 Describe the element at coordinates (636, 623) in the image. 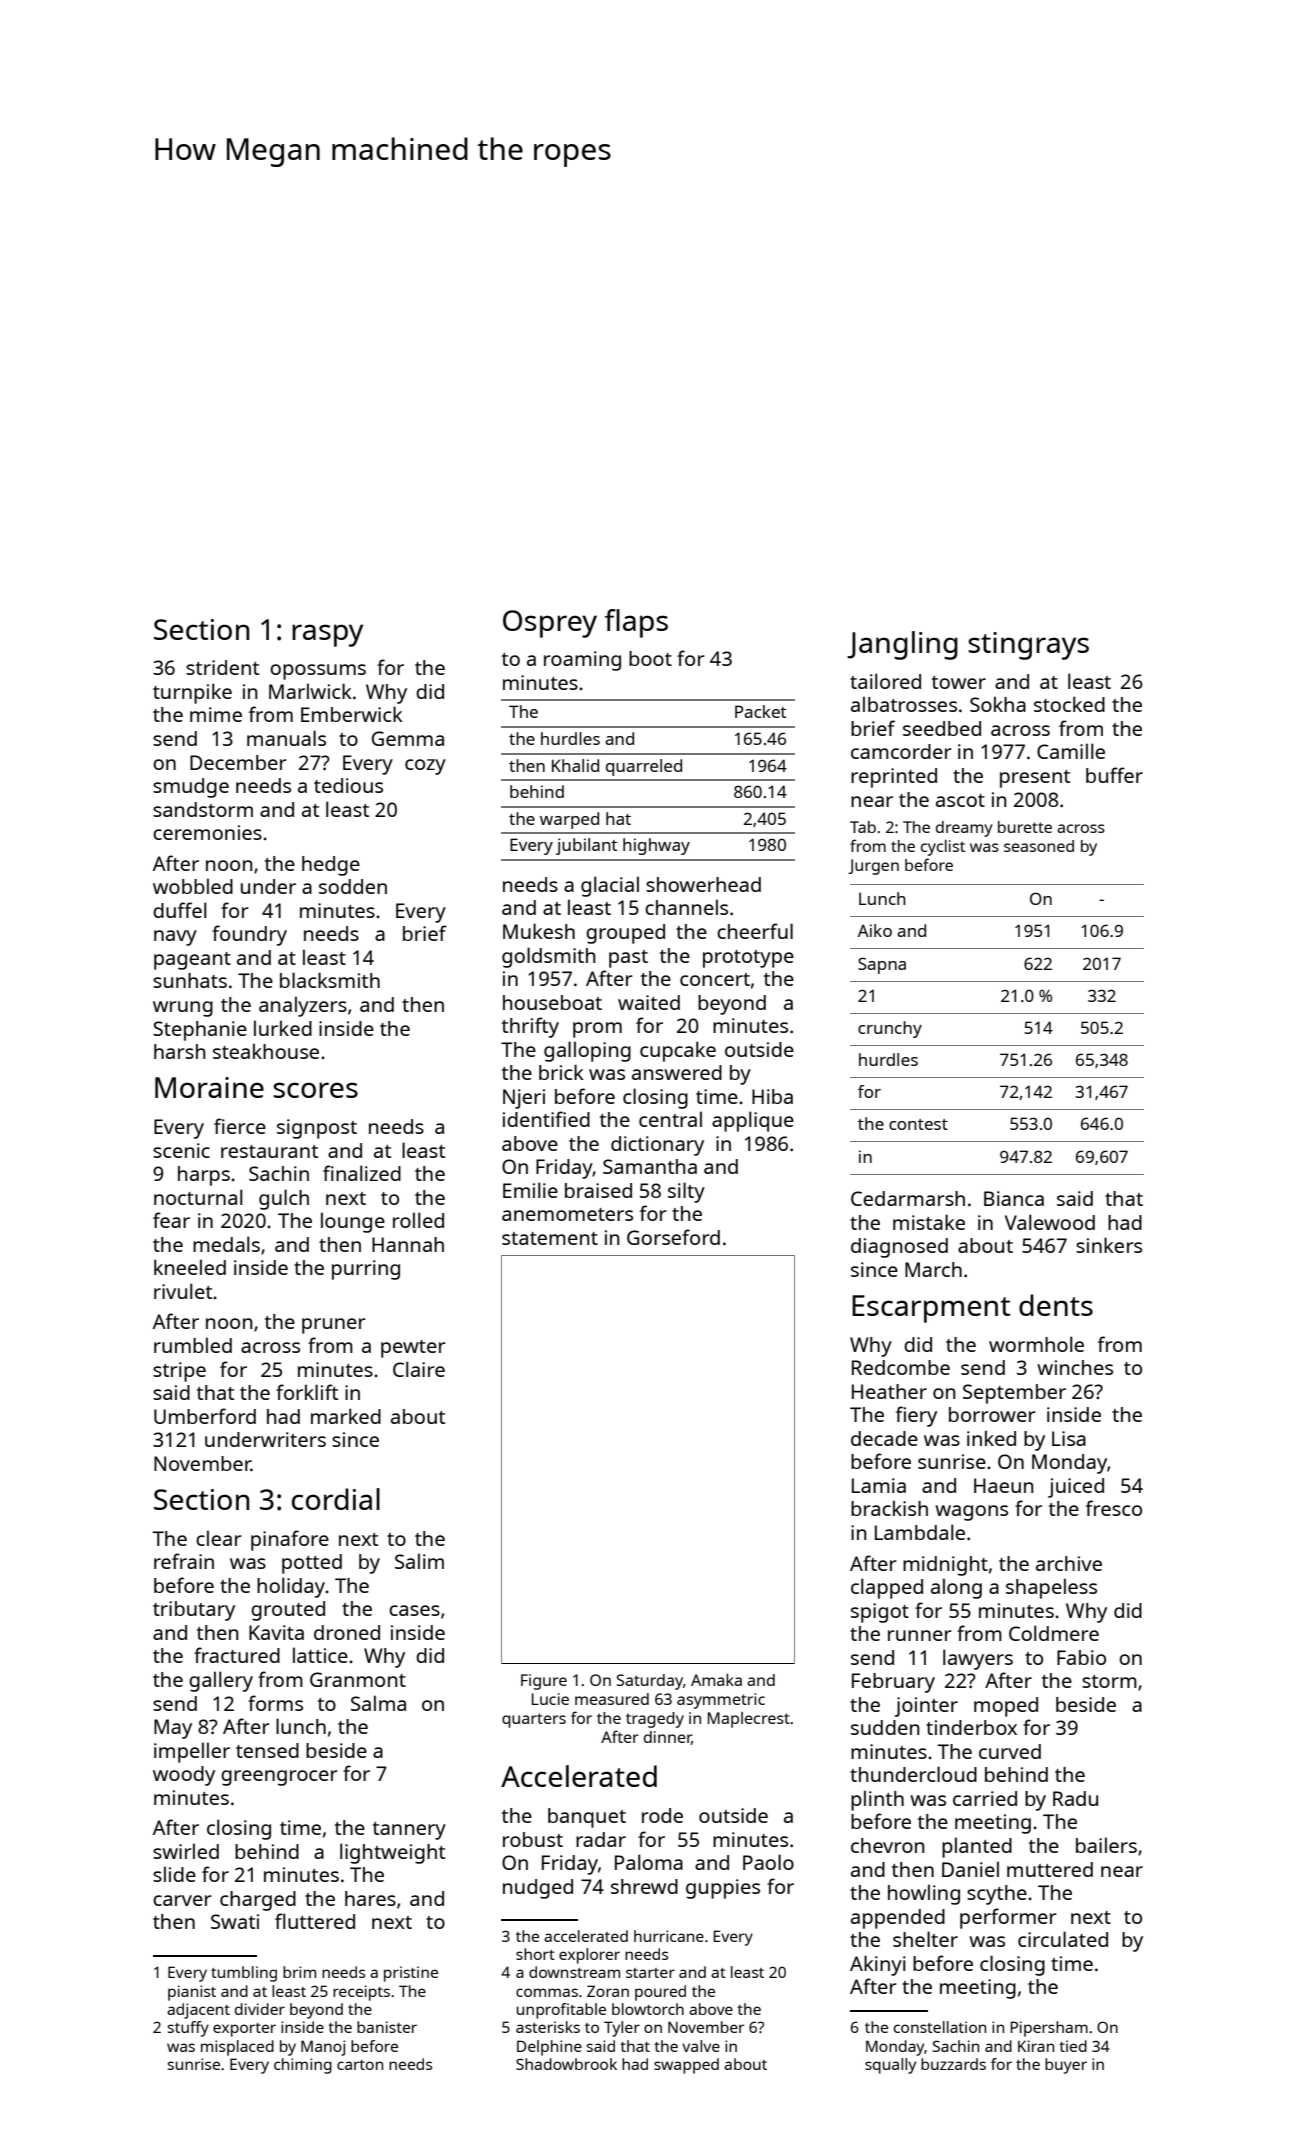

I see `flaps` at that location.
